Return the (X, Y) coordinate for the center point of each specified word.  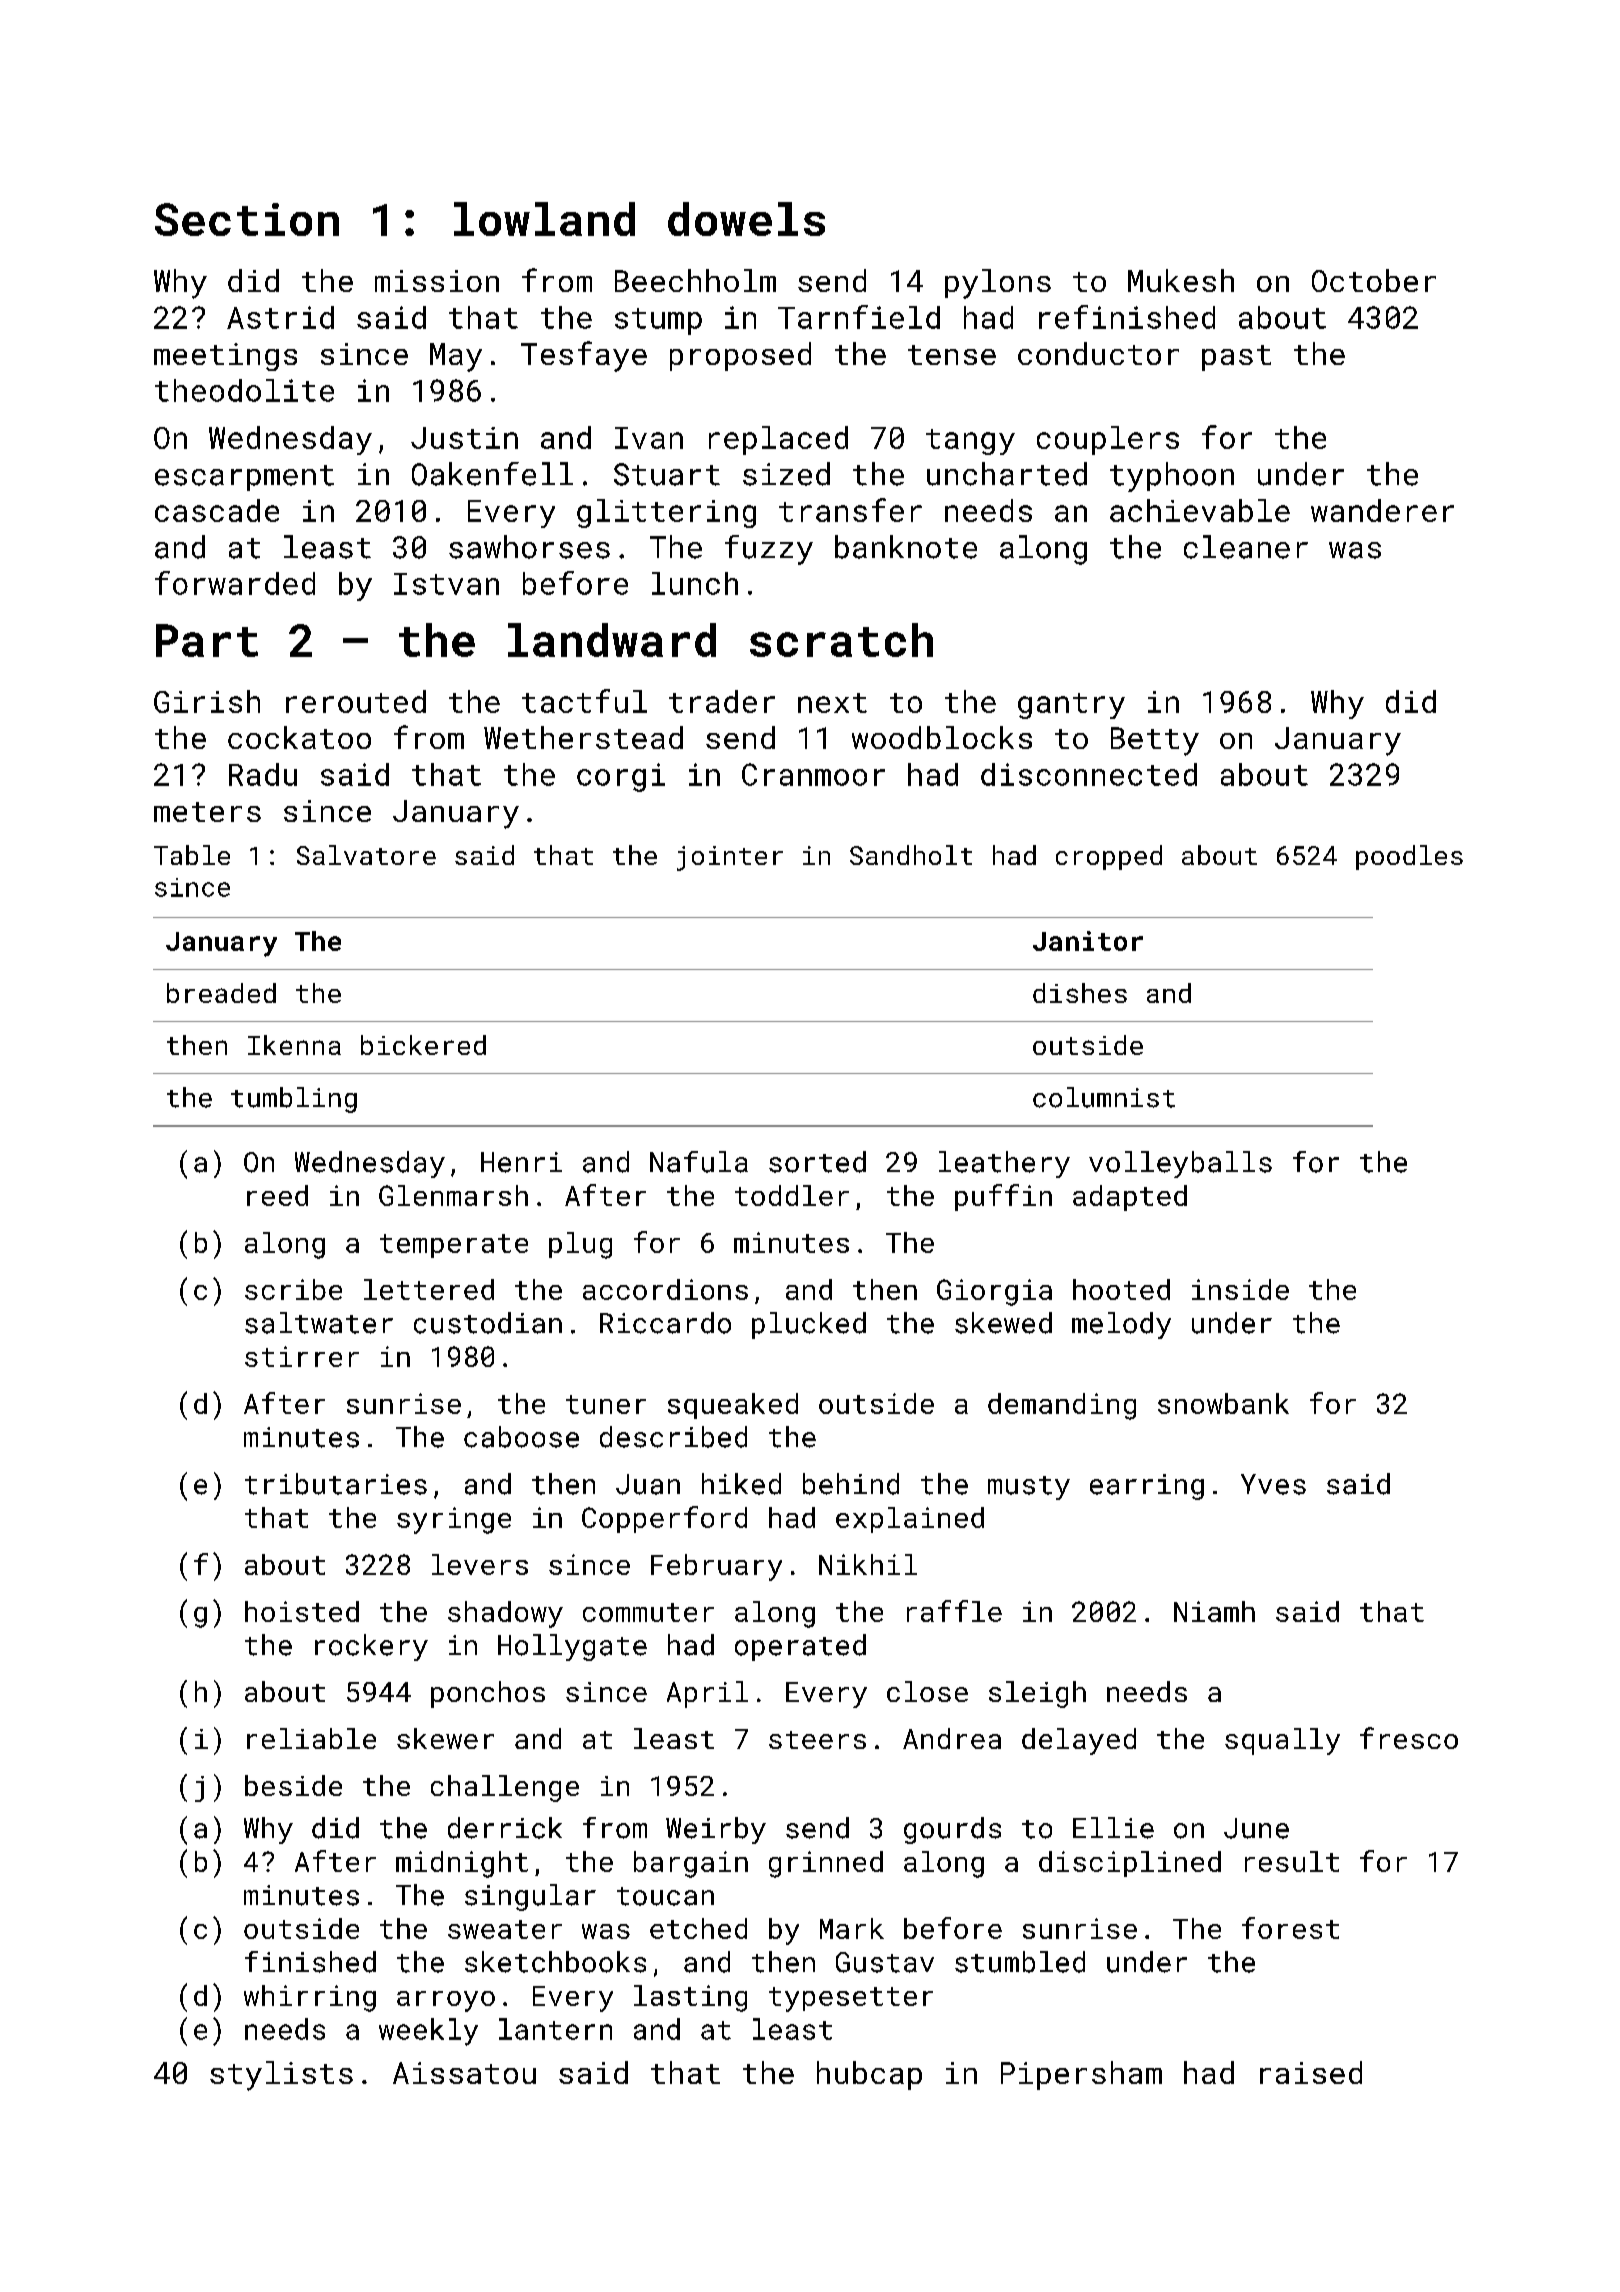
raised (1311, 2072)
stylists (281, 2076)
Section (247, 219)
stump (658, 321)
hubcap (869, 2075)
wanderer (1382, 510)
